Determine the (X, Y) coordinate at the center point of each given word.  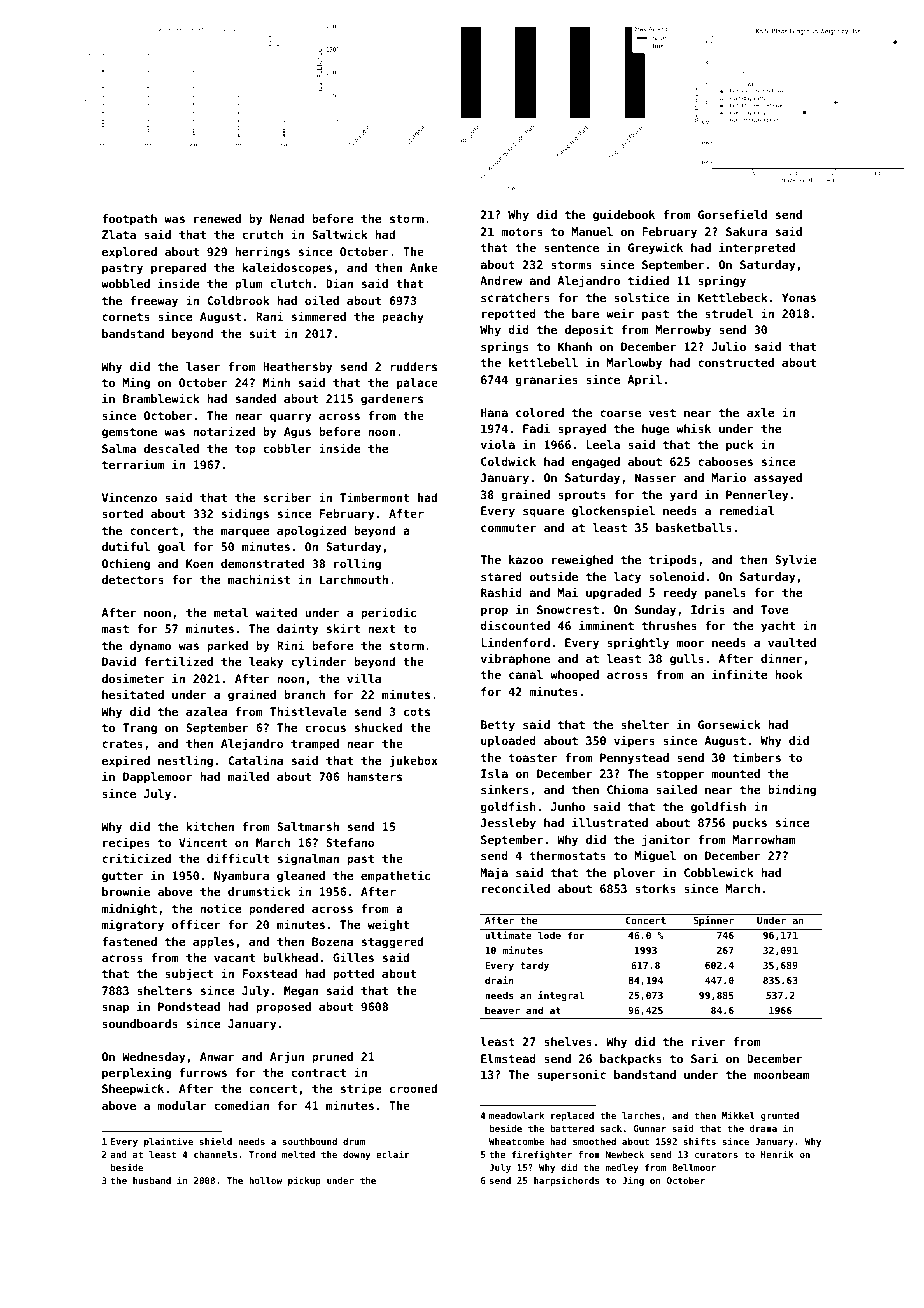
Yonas (799, 297)
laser (203, 366)
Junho (568, 806)
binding (792, 790)
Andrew (501, 280)
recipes (126, 843)
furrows (203, 1072)
